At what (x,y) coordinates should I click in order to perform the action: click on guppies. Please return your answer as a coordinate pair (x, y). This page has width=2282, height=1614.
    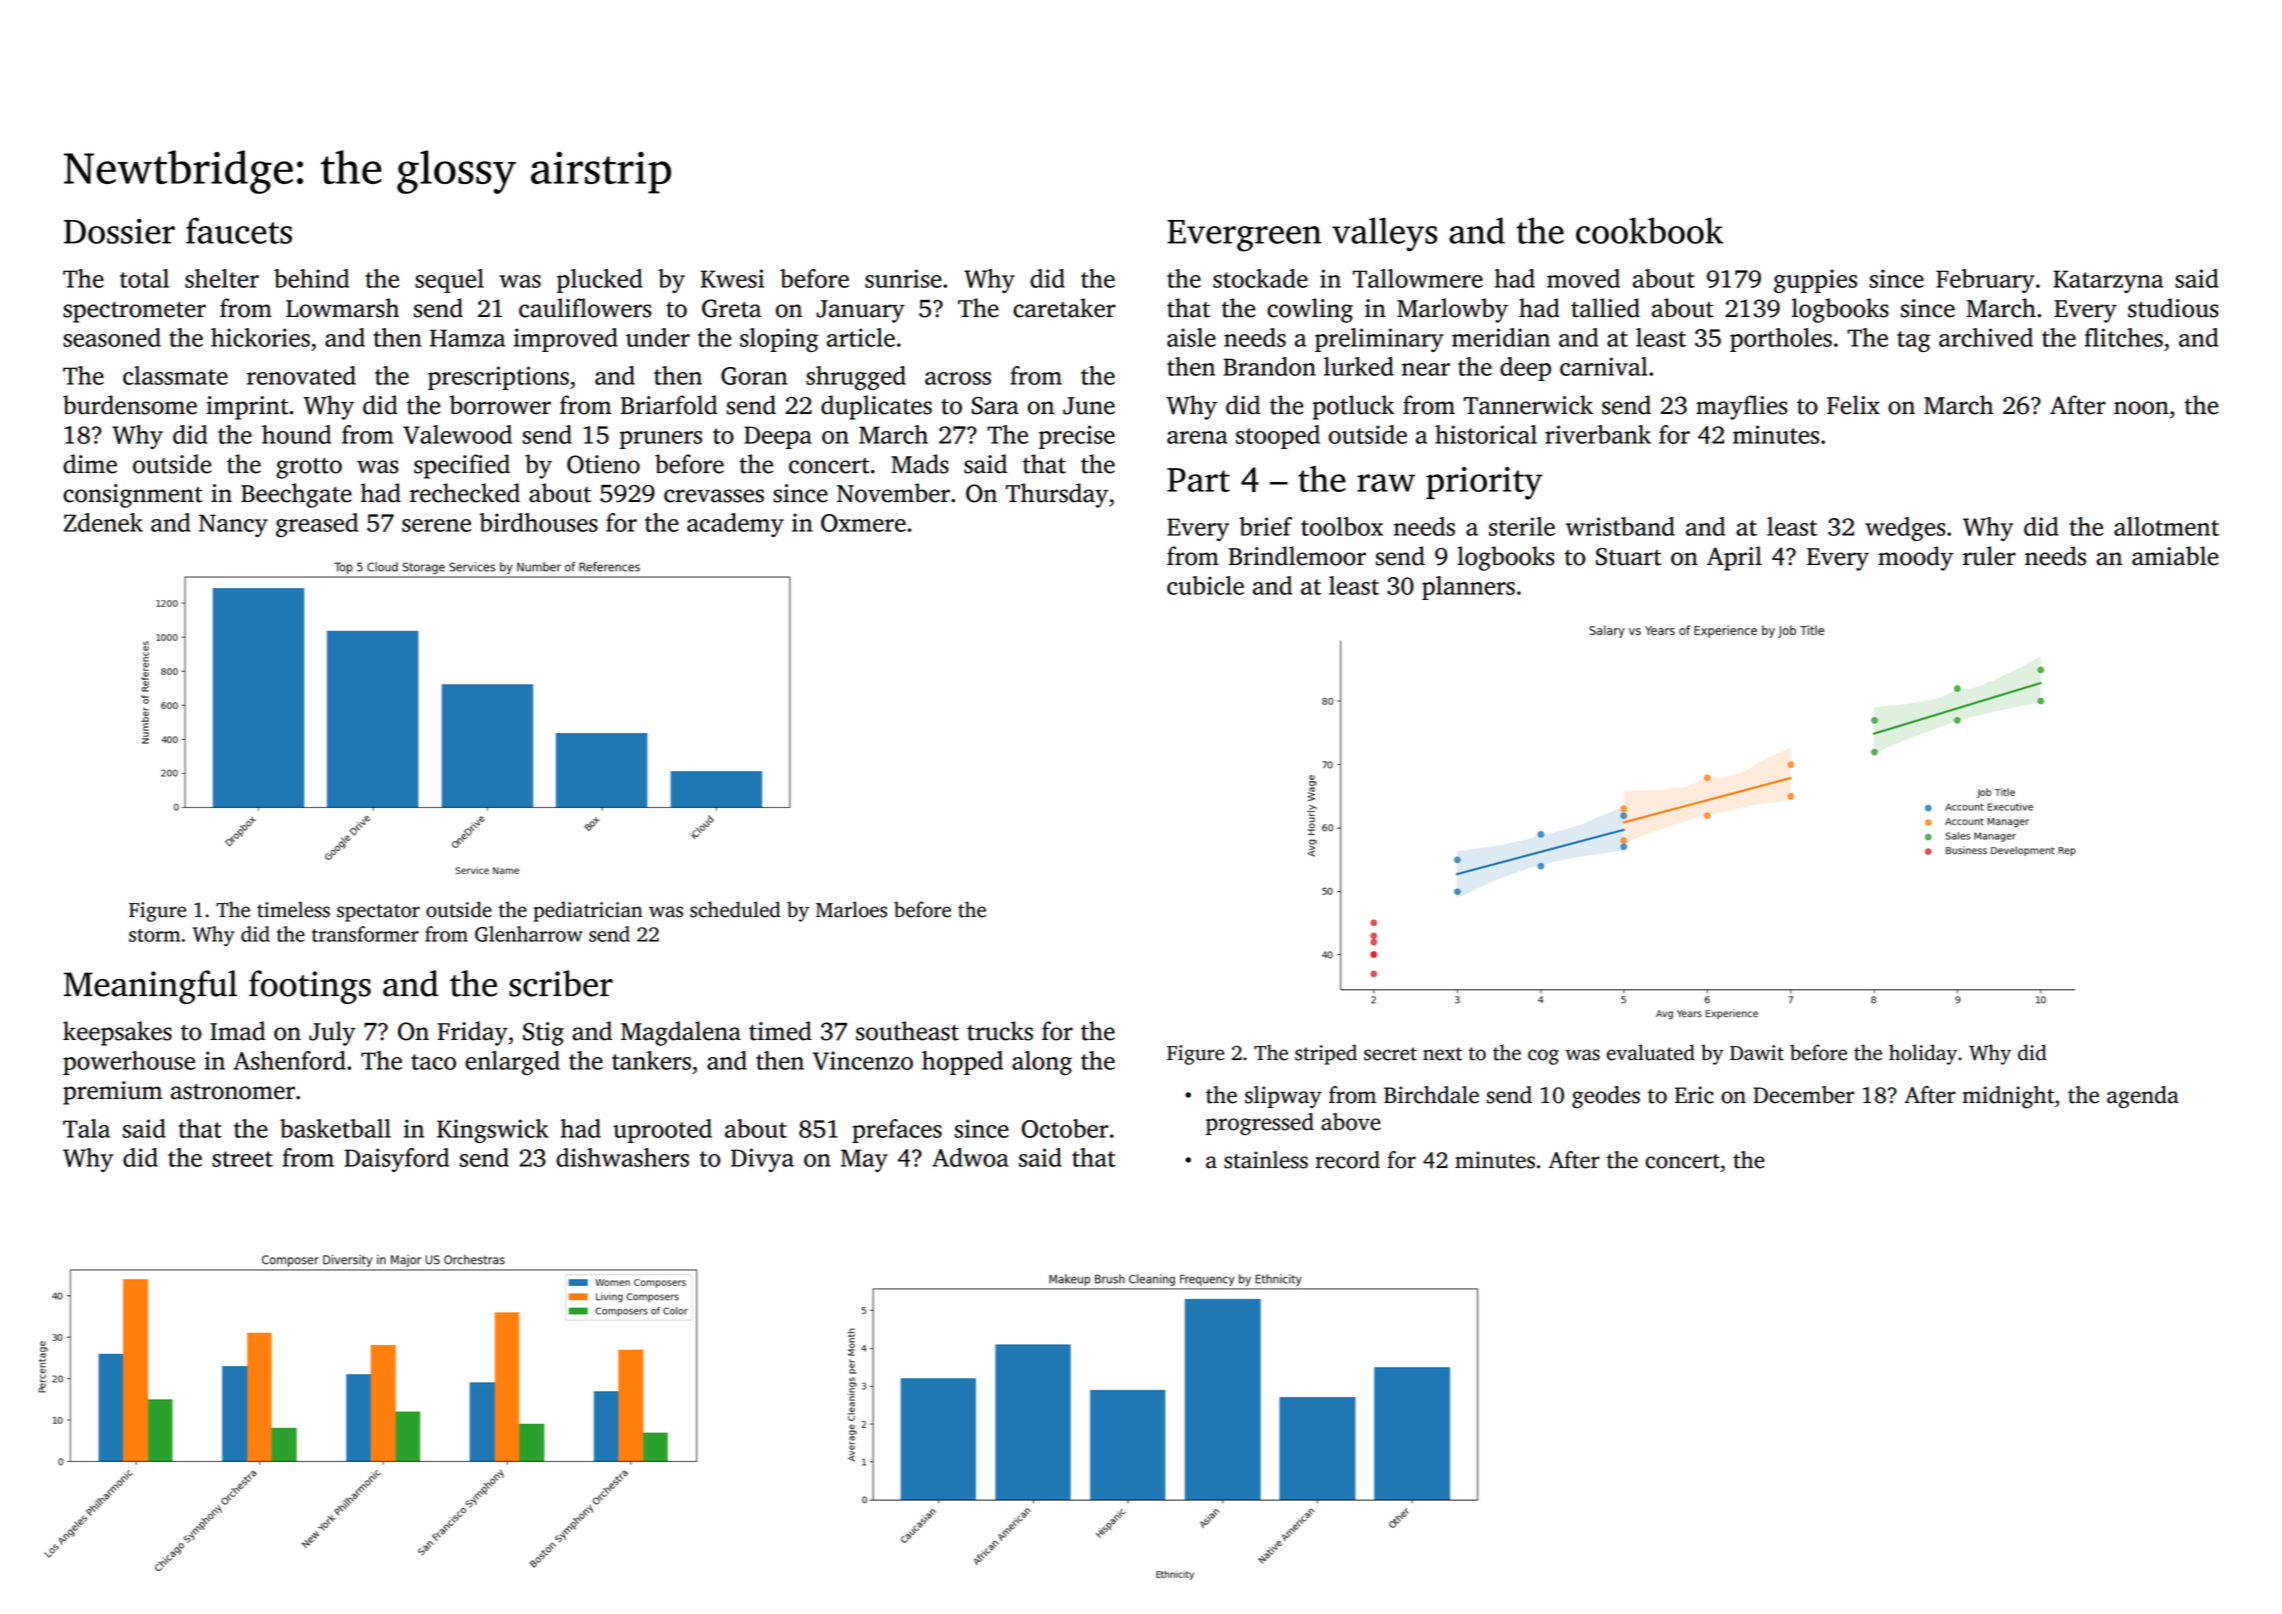
    Looking at the image, I should click on (1815, 281).
